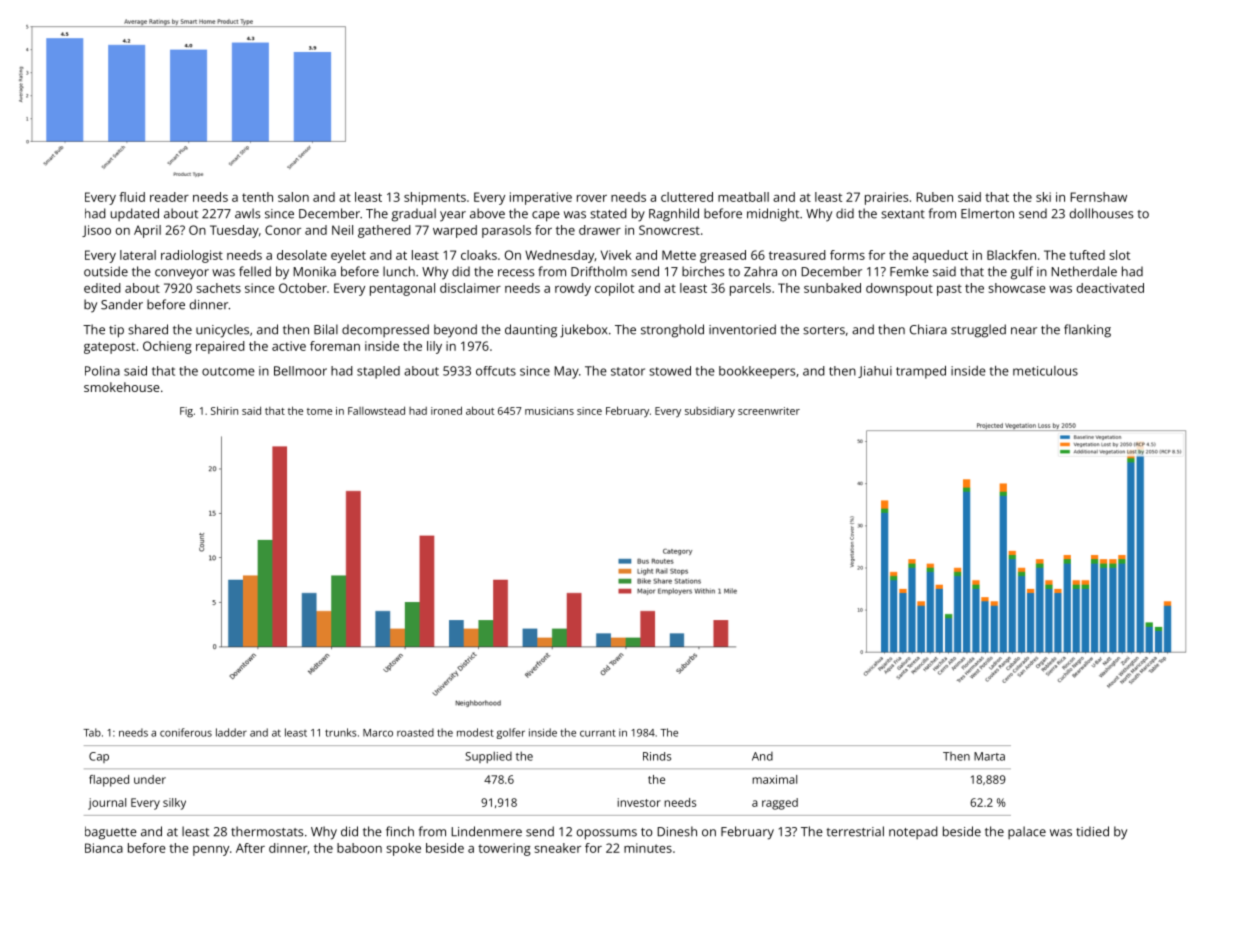 Image resolution: width=1233 pixels, height=952 pixels. What do you see at coordinates (228, 371) in the page?
I see `outcome` at bounding box center [228, 371].
